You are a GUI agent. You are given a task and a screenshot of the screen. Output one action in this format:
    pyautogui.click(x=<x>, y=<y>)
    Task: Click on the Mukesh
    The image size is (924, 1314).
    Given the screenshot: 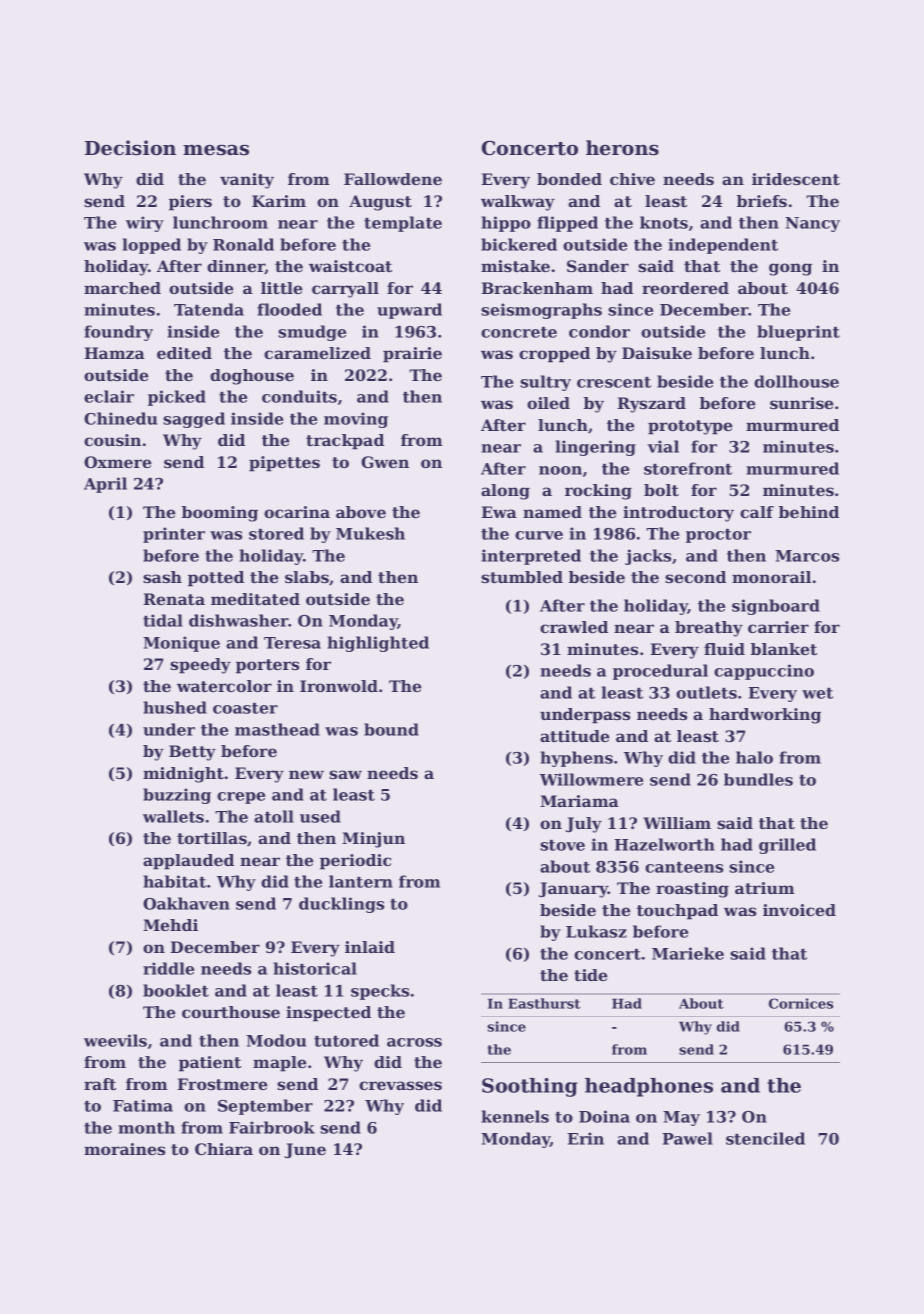 What is the action you would take?
    pyautogui.click(x=370, y=533)
